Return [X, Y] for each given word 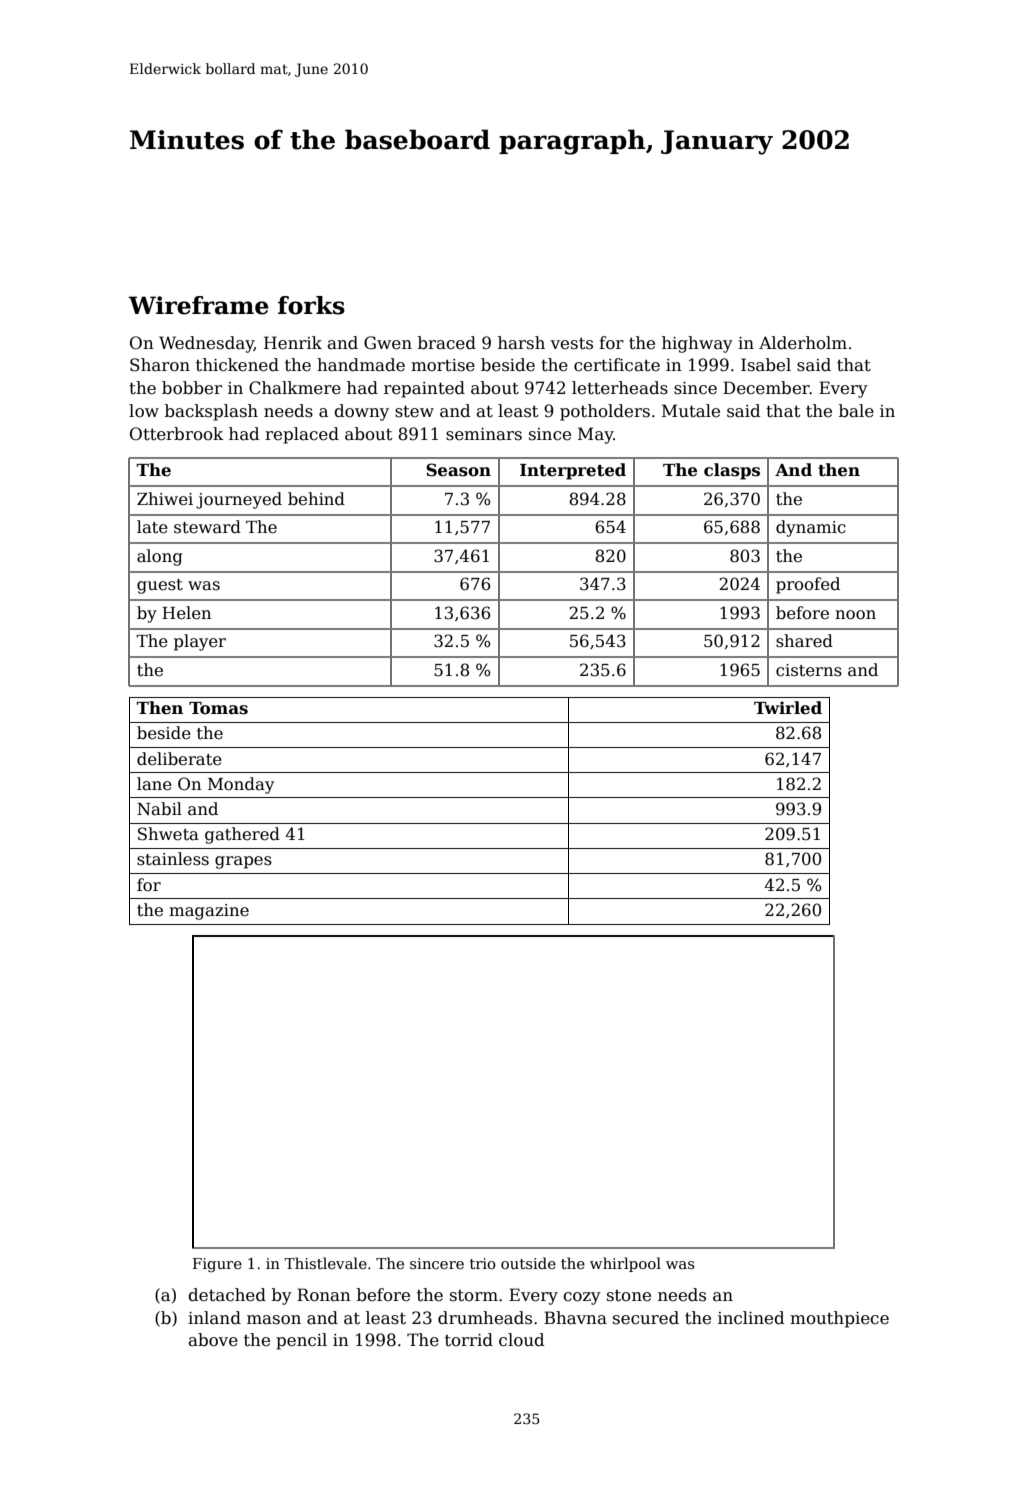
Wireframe [198, 305]
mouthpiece [839, 1319]
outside [528, 1263]
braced [447, 343]
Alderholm [803, 343]
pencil [301, 1341]
